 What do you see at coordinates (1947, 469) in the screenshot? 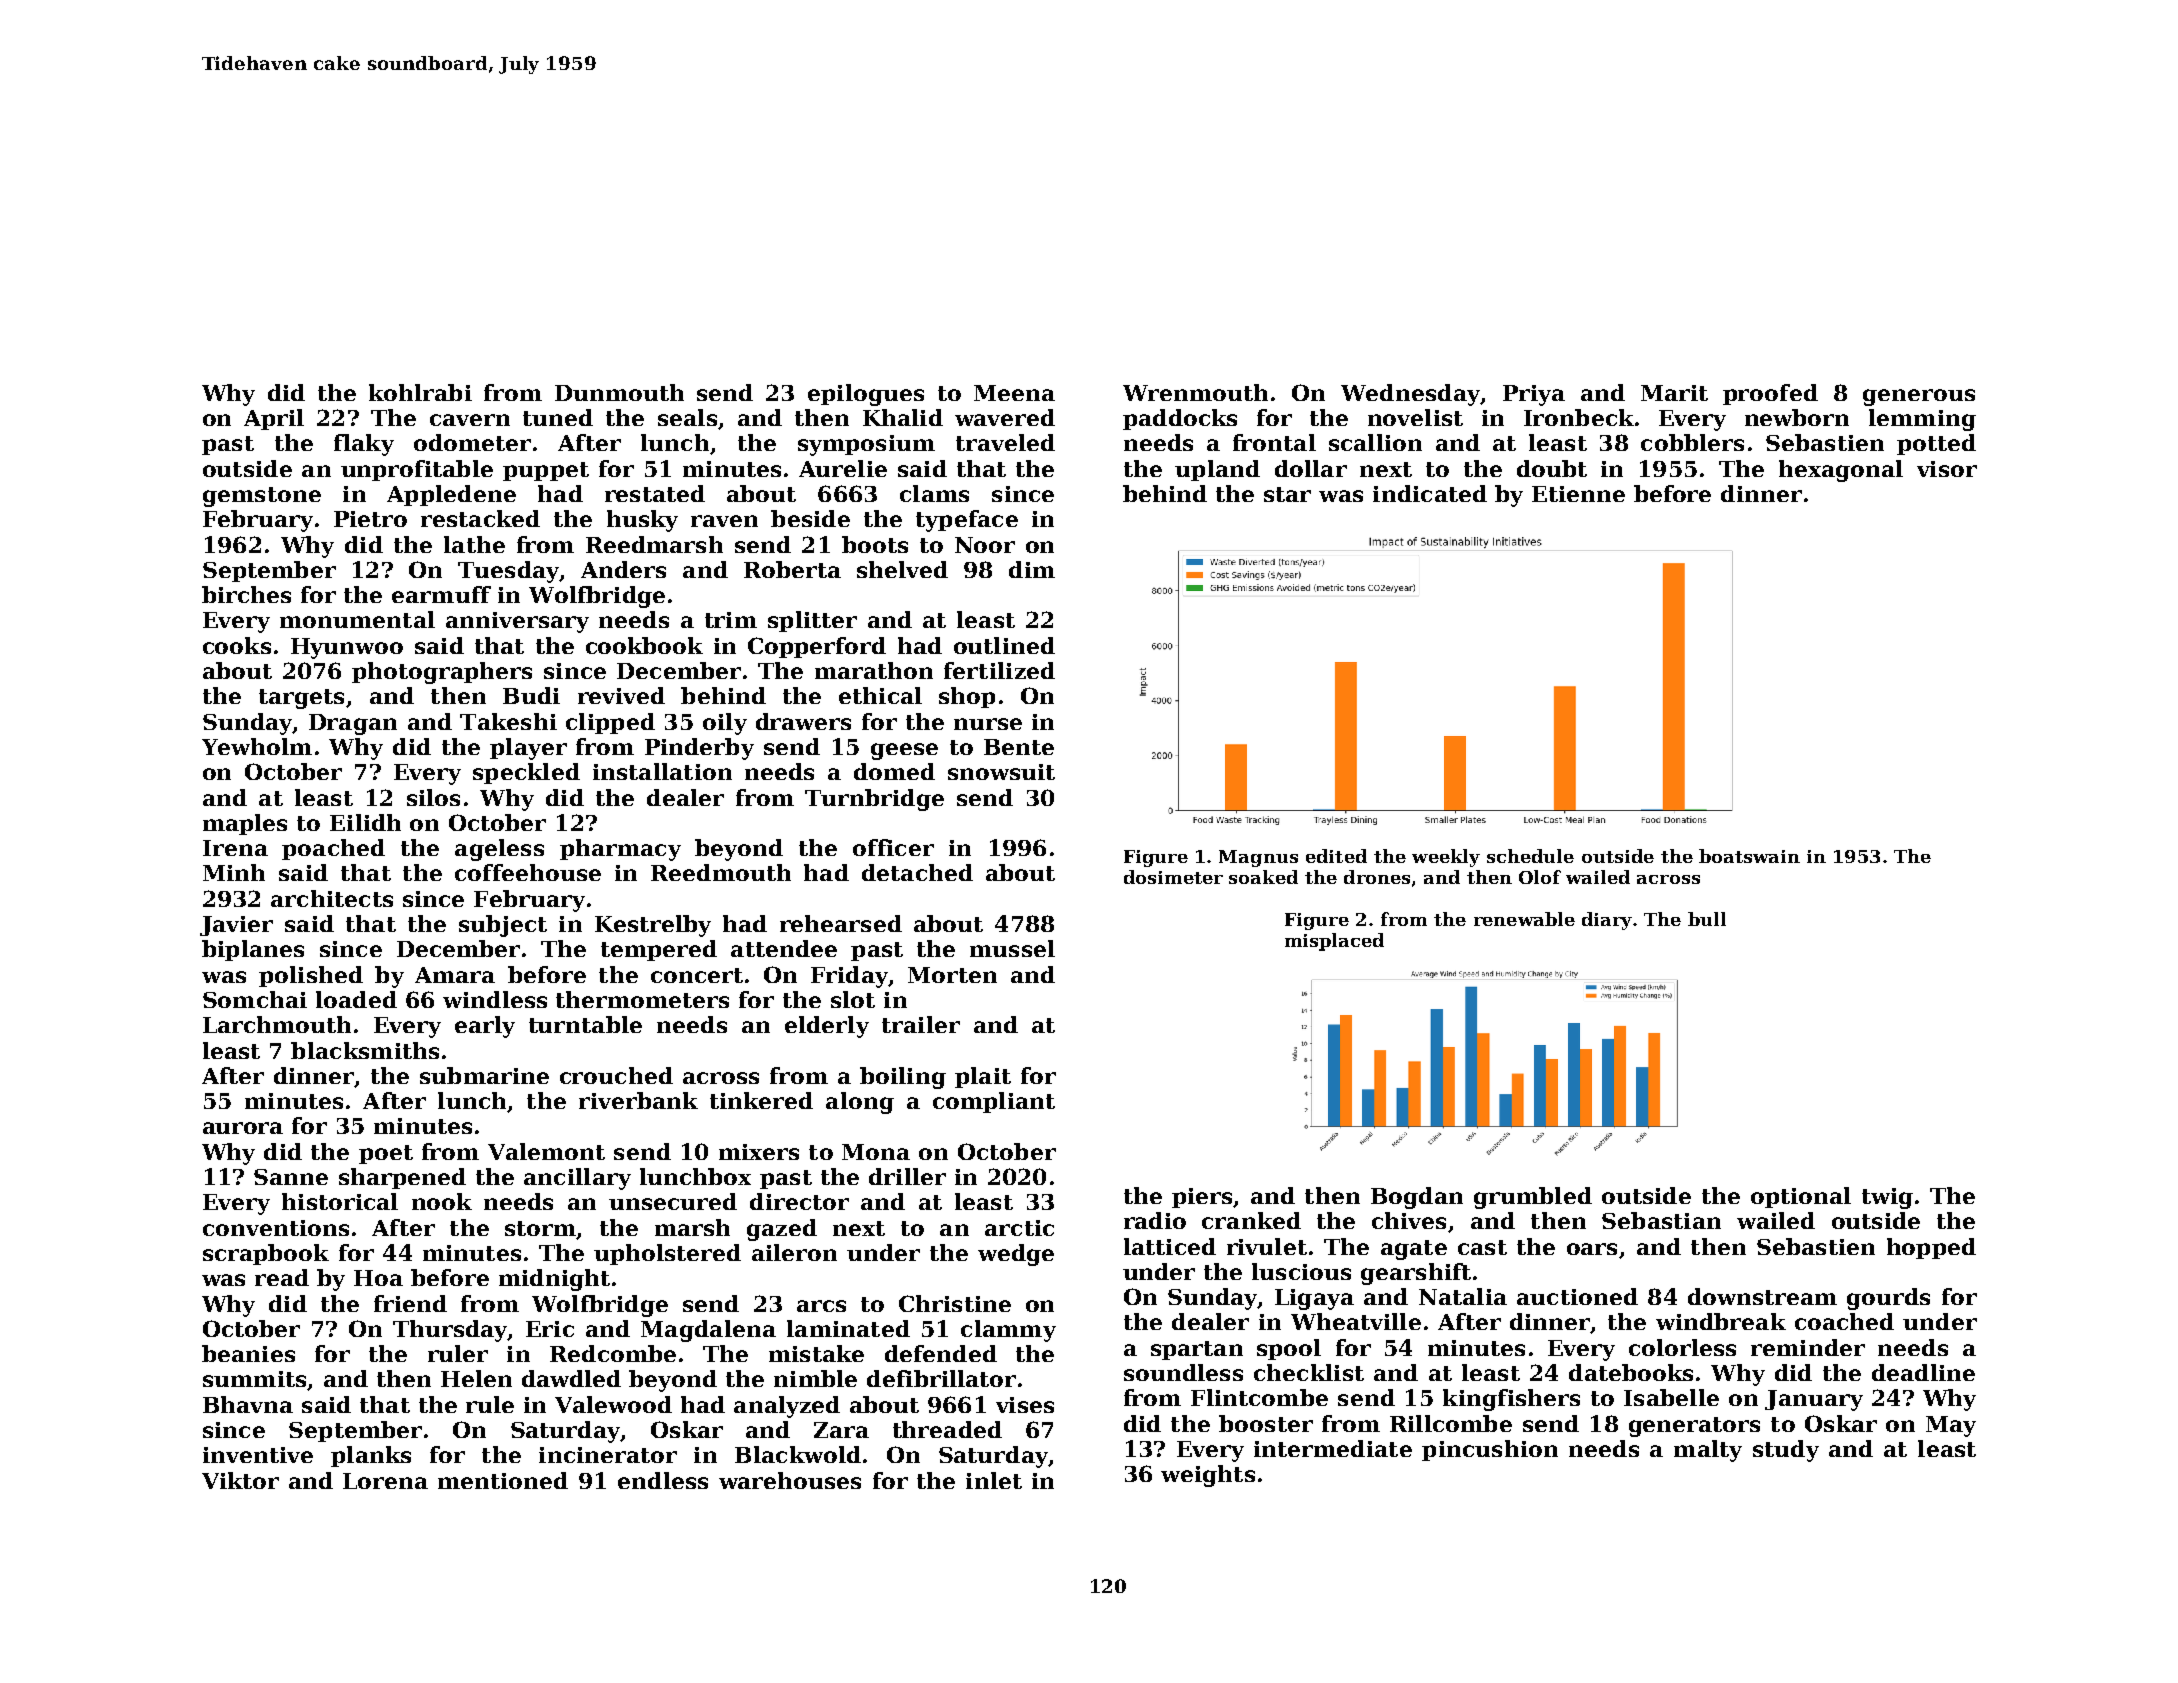
I see `visor` at bounding box center [1947, 469].
